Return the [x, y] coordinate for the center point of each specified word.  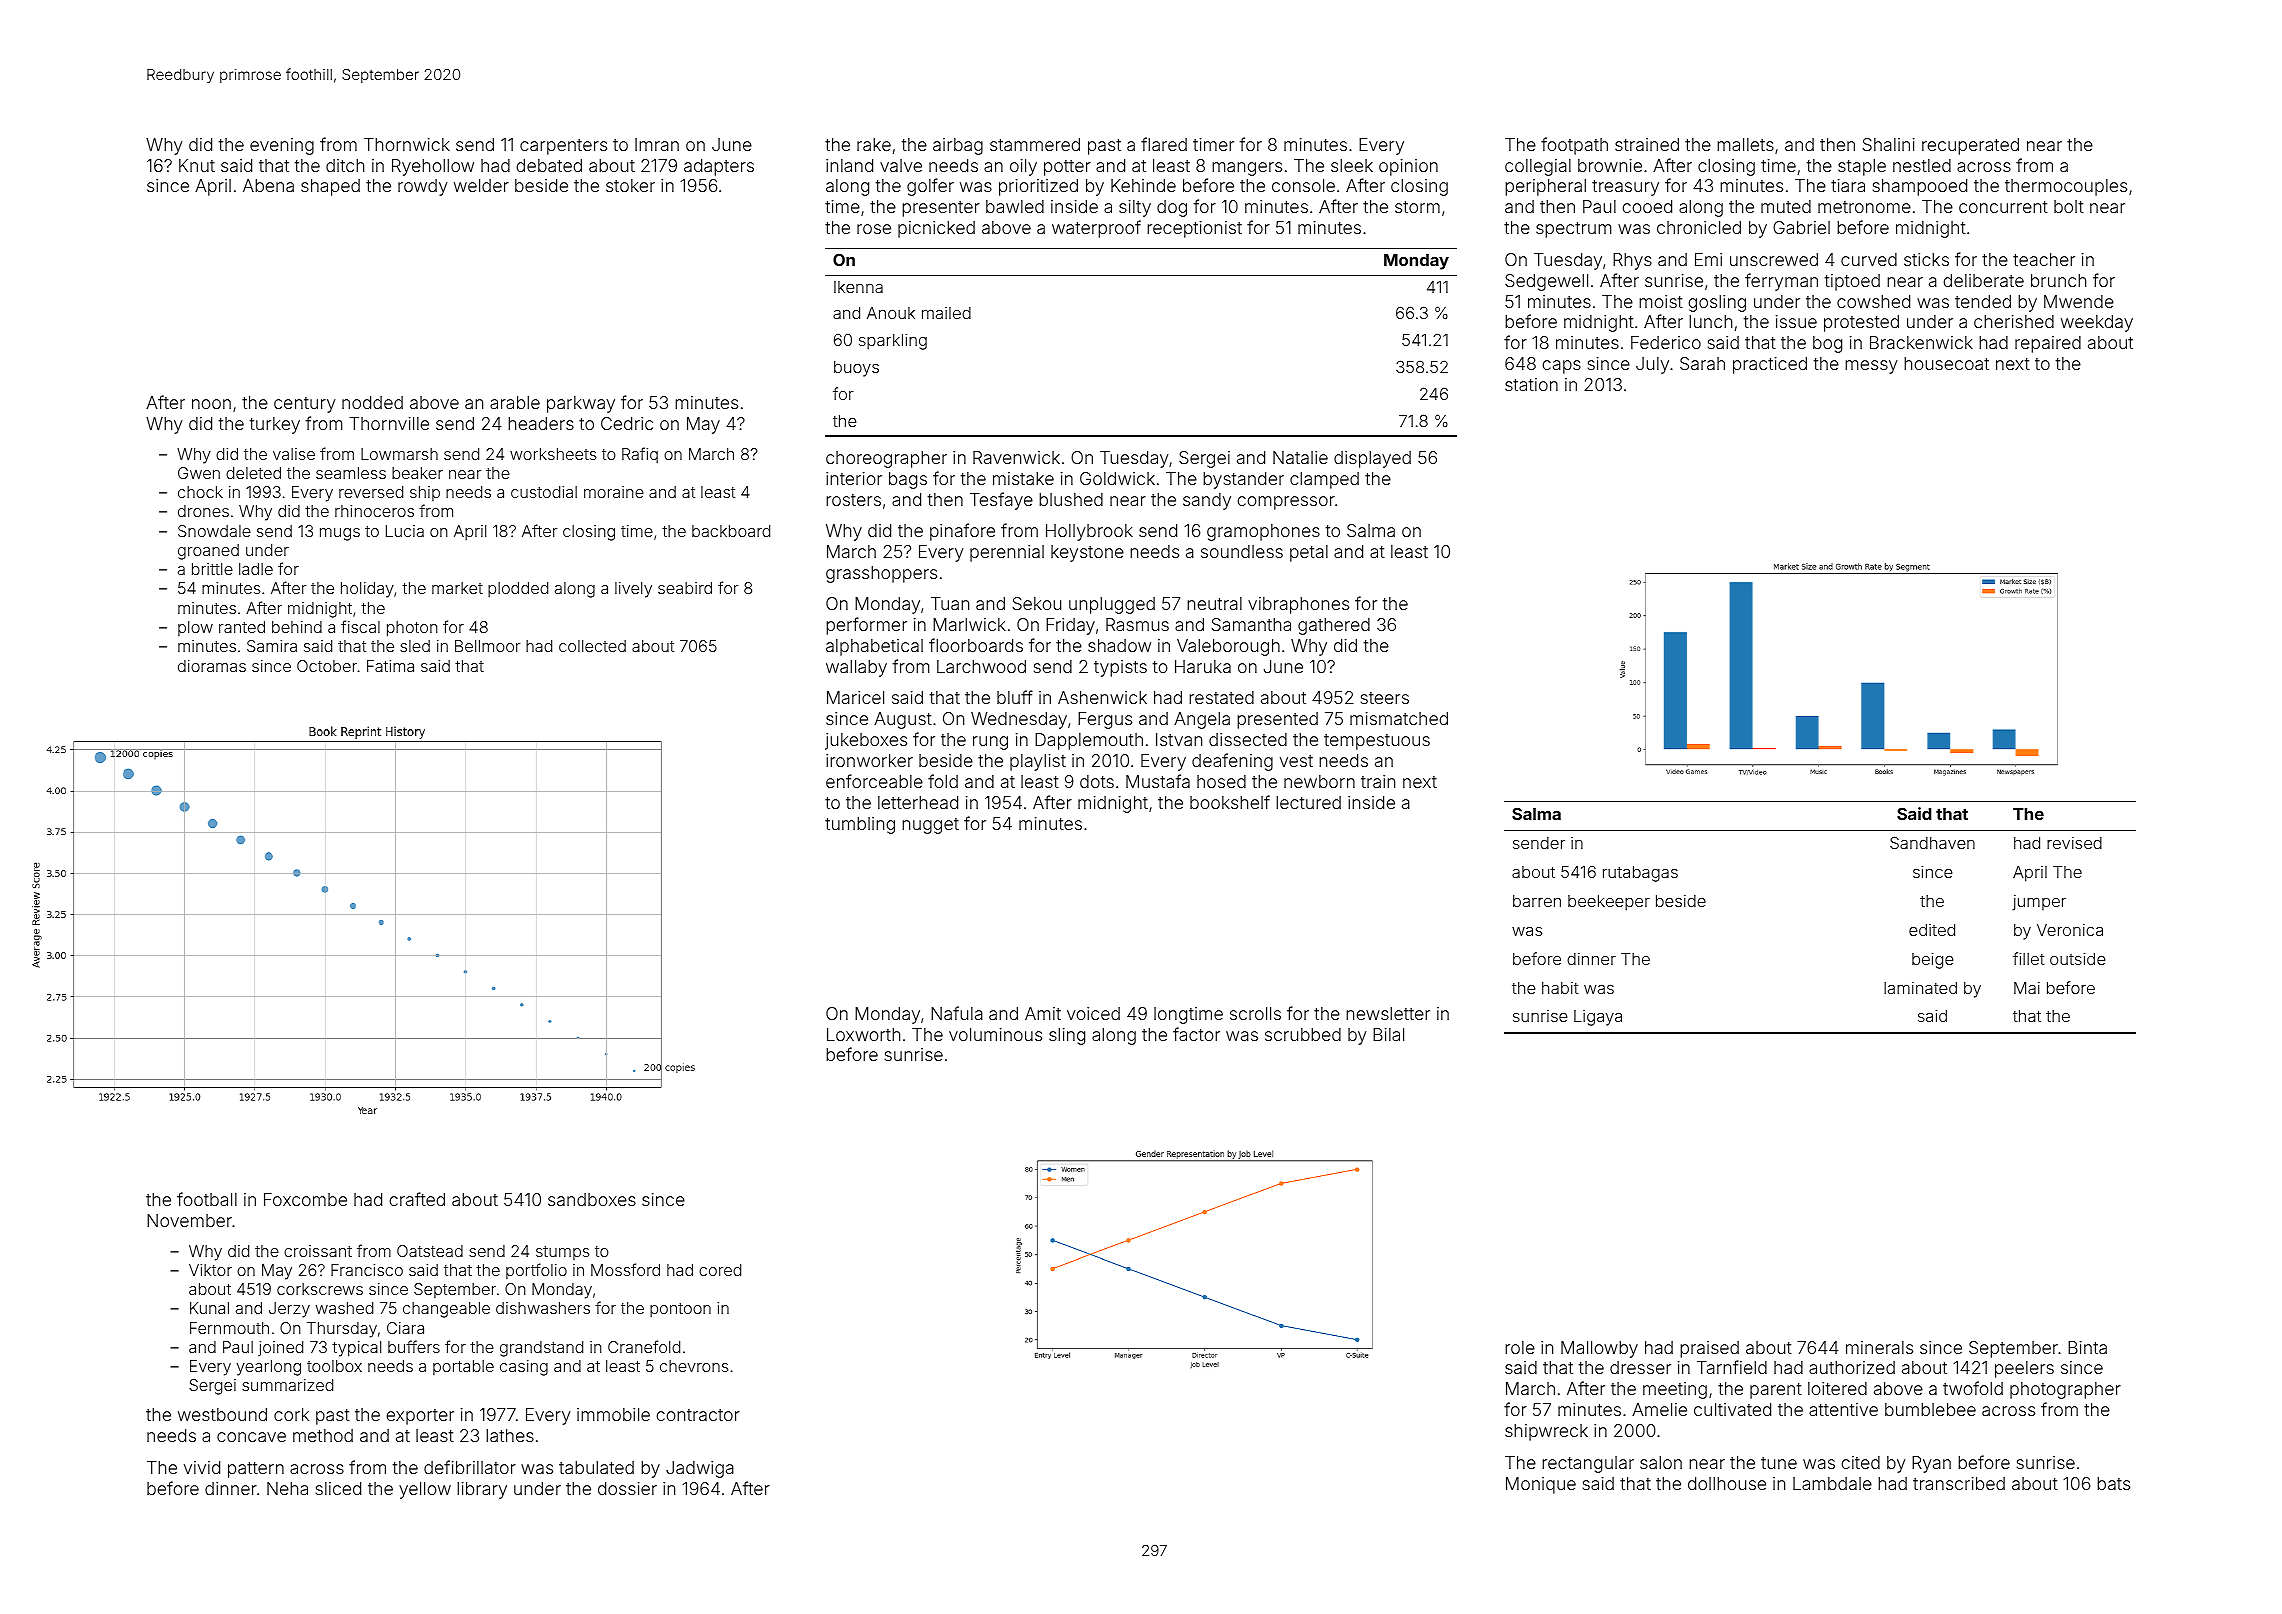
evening [282, 146]
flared [1164, 144]
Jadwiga [700, 1469]
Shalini [1889, 144]
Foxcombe [305, 1199]
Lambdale [1832, 1483]
